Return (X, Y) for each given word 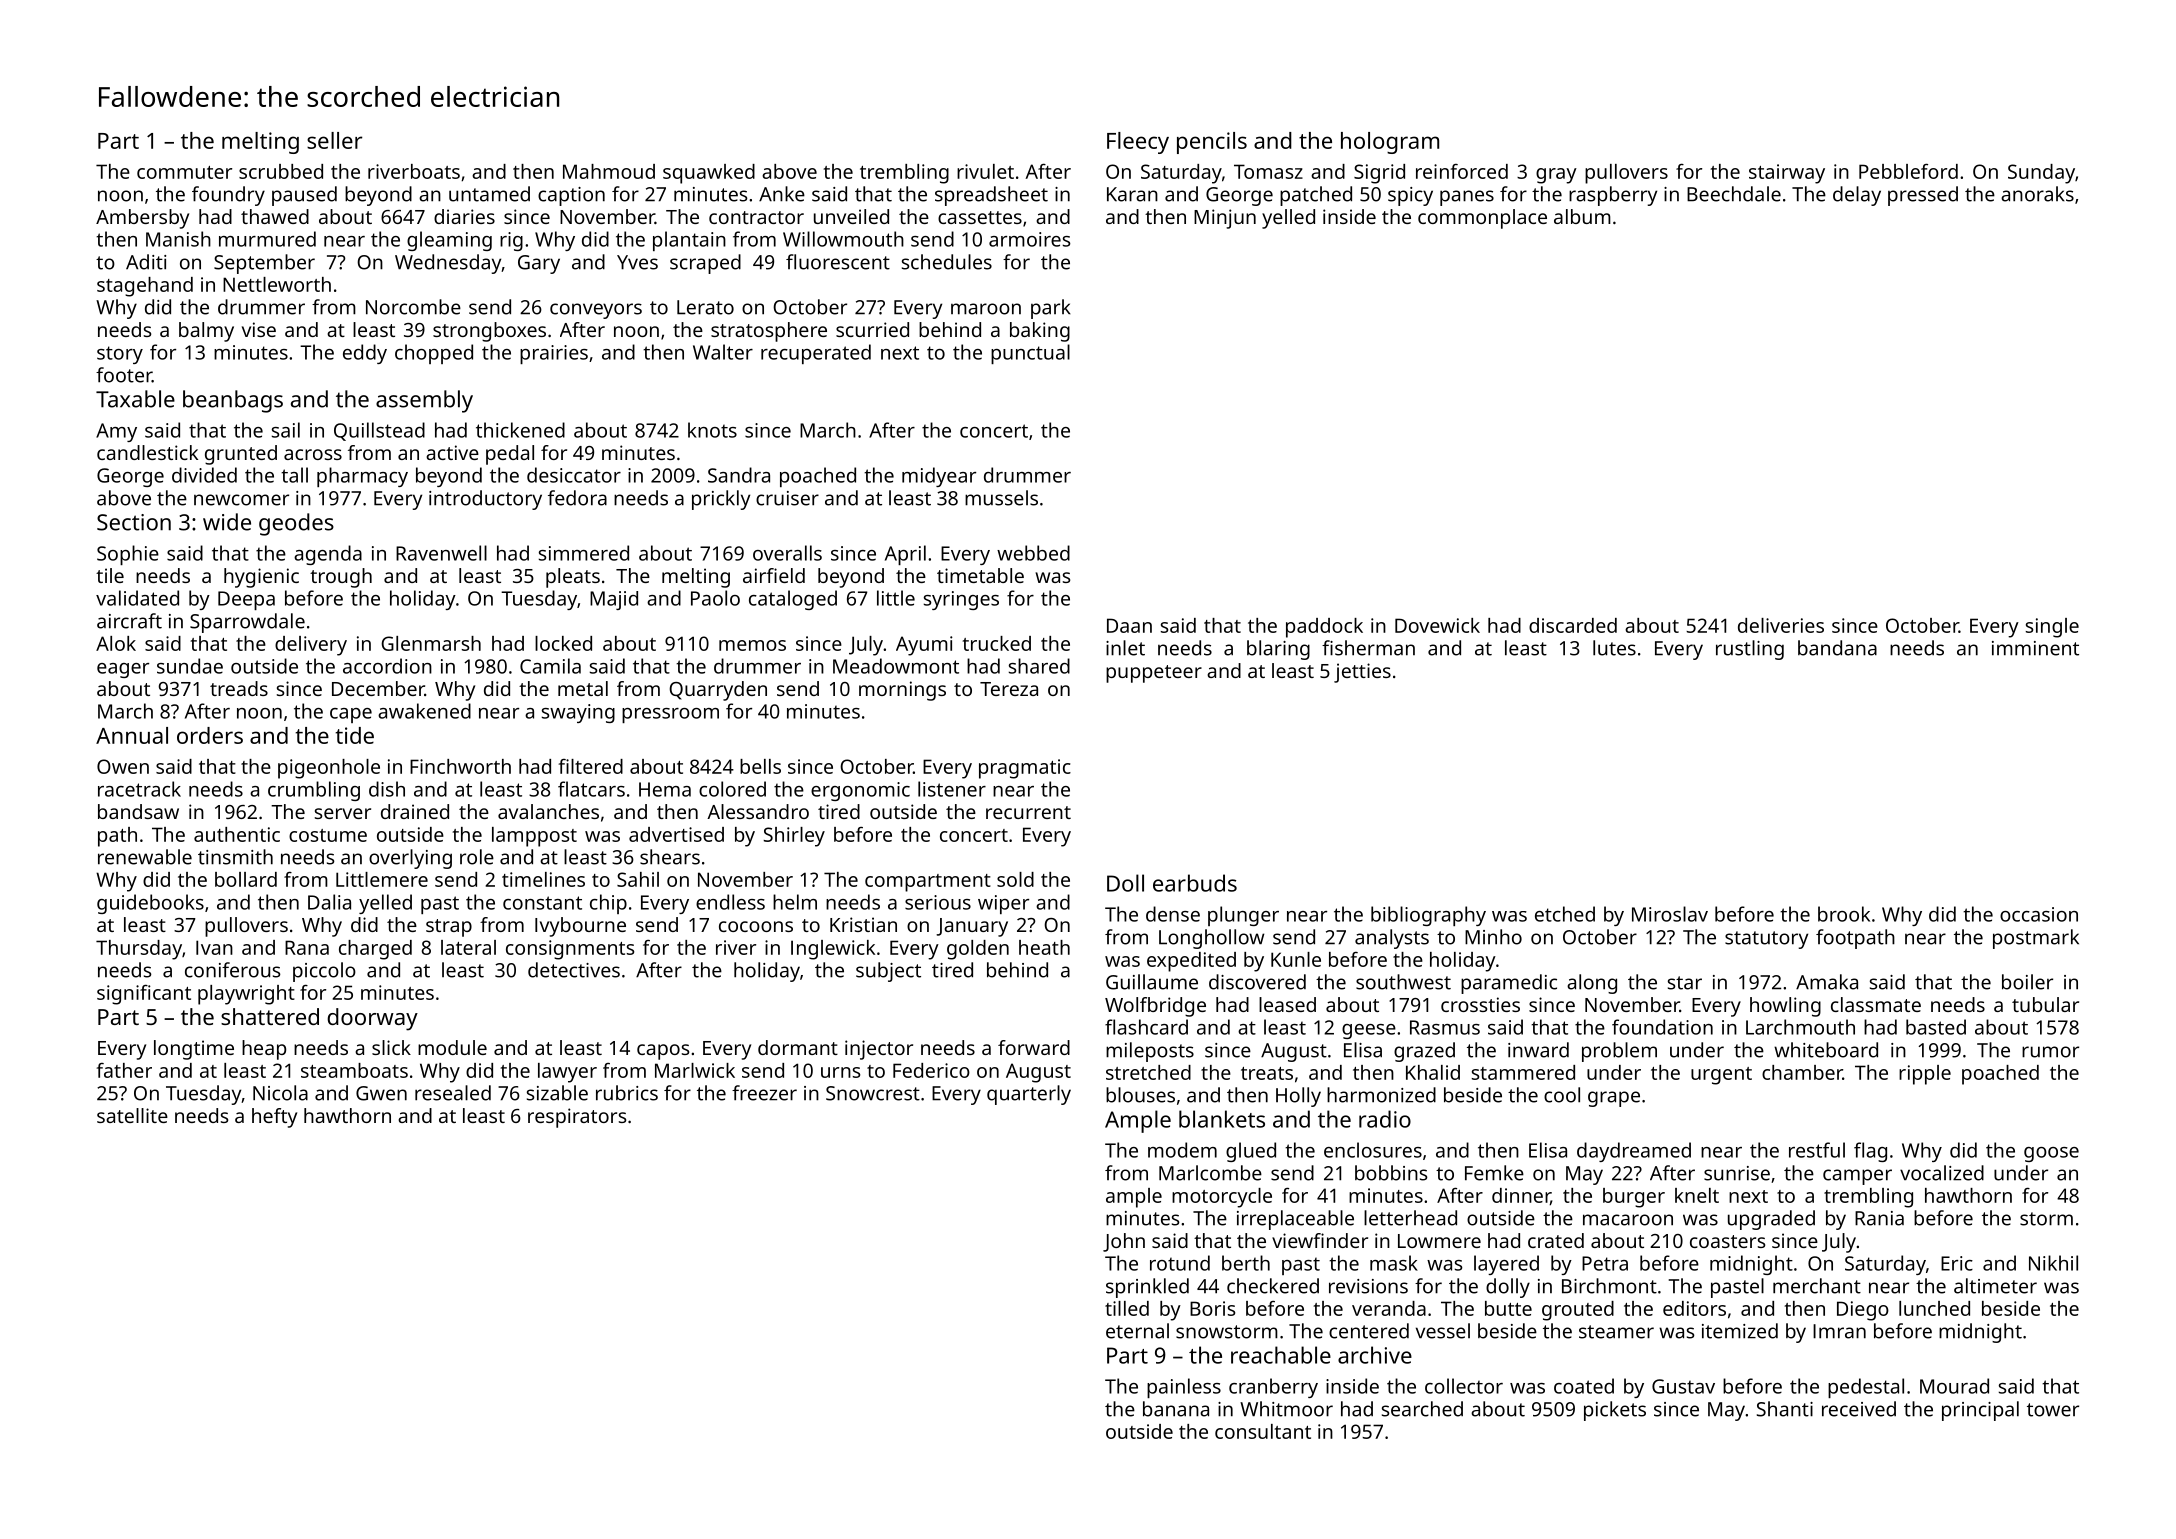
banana (1176, 1409)
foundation (1662, 1027)
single (2052, 628)
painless (1184, 1388)
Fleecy (1138, 143)
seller (334, 140)
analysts (1392, 939)
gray (1556, 176)
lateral (468, 947)
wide (227, 522)
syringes (961, 600)
